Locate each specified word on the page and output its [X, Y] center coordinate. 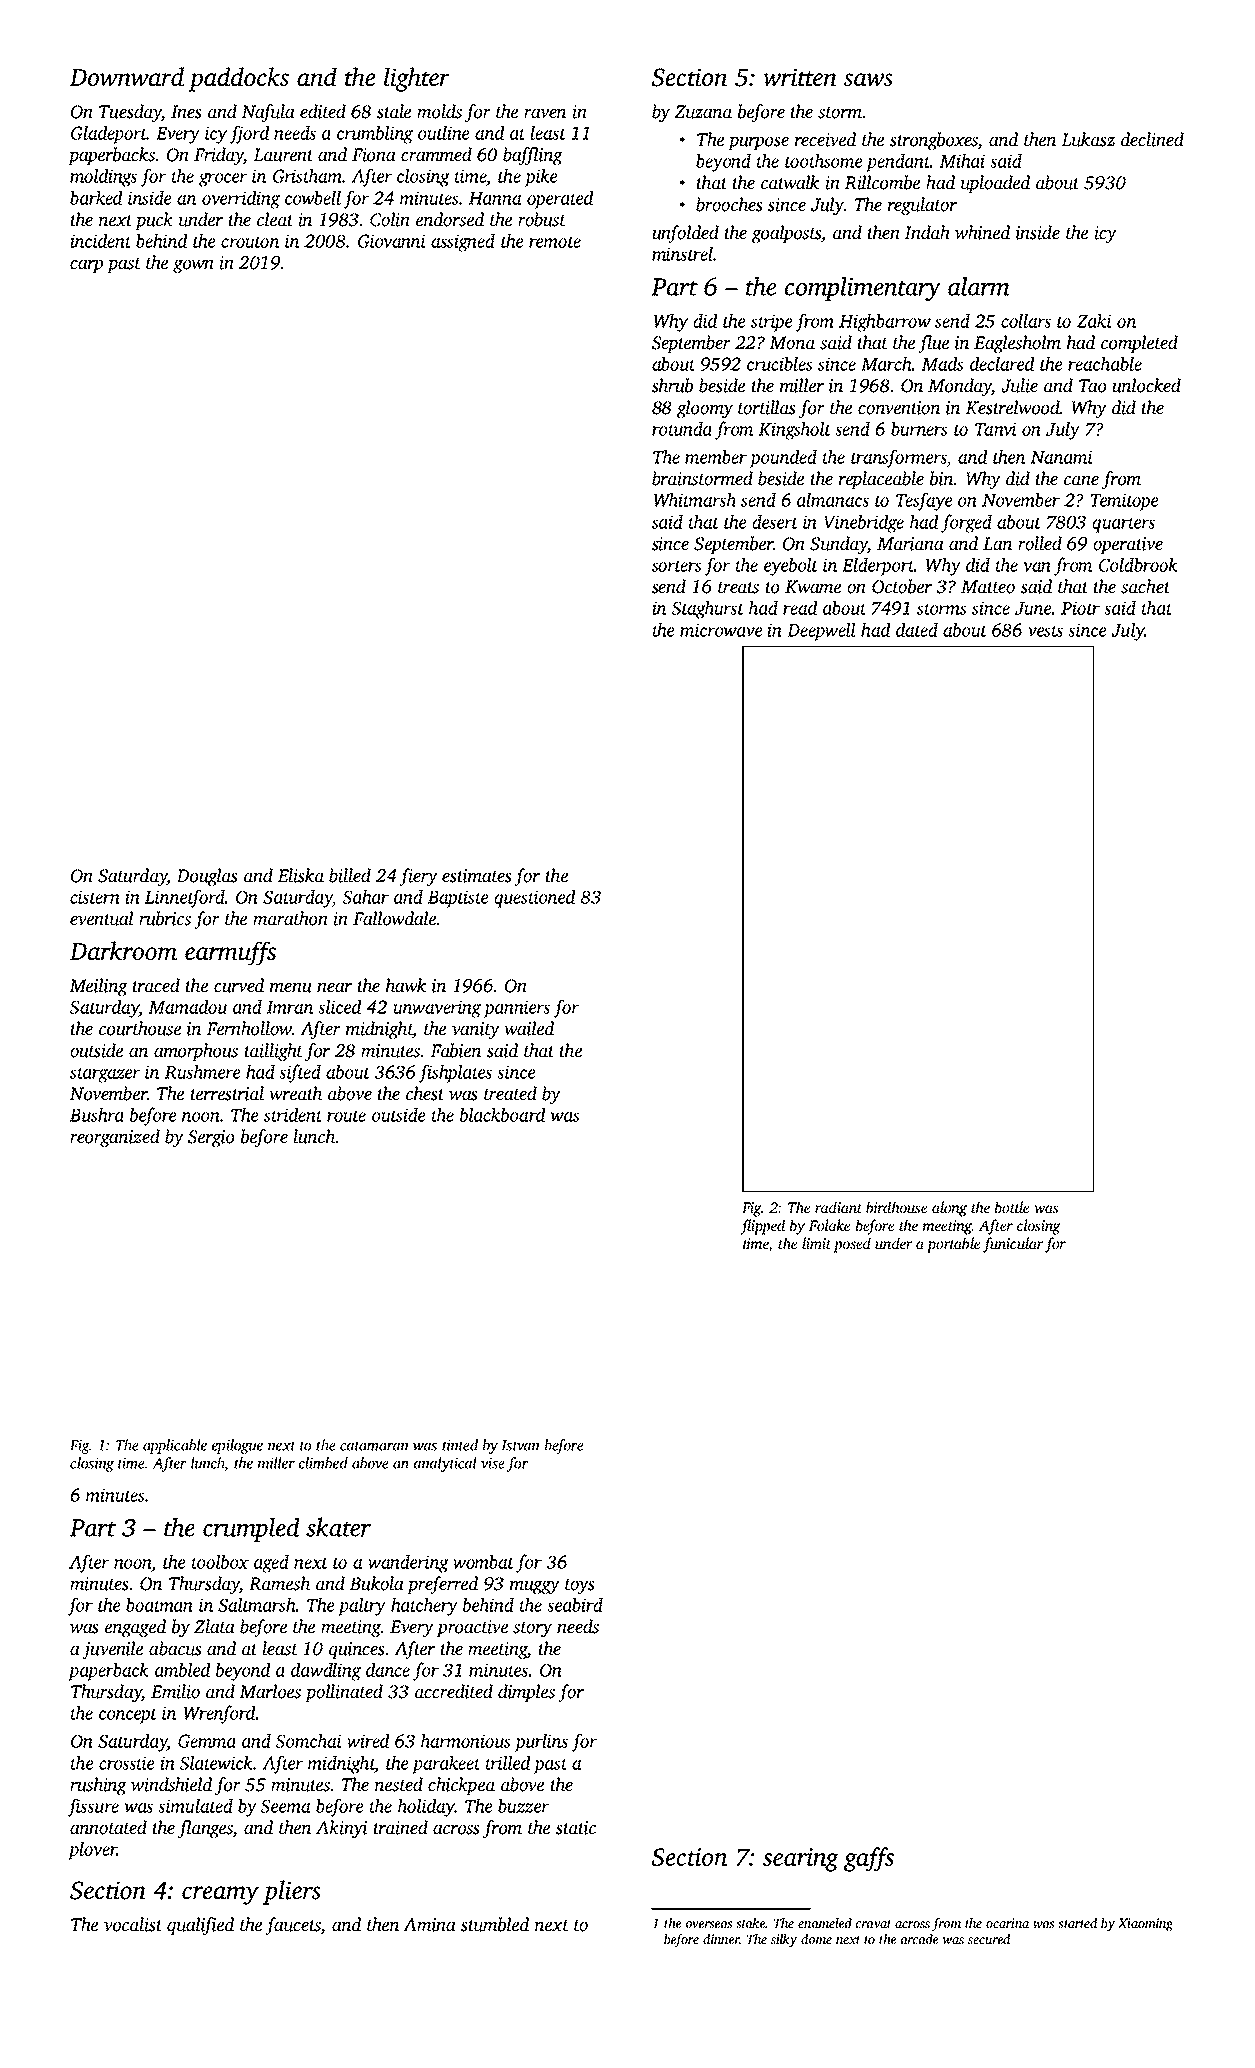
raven [545, 114]
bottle [1012, 1207]
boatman [159, 1605]
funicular [1013, 1245]
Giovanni [391, 241]
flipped [762, 1227]
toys [580, 1586]
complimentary [863, 289]
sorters [677, 566]
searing [801, 1860]
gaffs [869, 1859]
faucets [293, 1926]
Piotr [1080, 608]
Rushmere [202, 1072]
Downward [127, 76]
